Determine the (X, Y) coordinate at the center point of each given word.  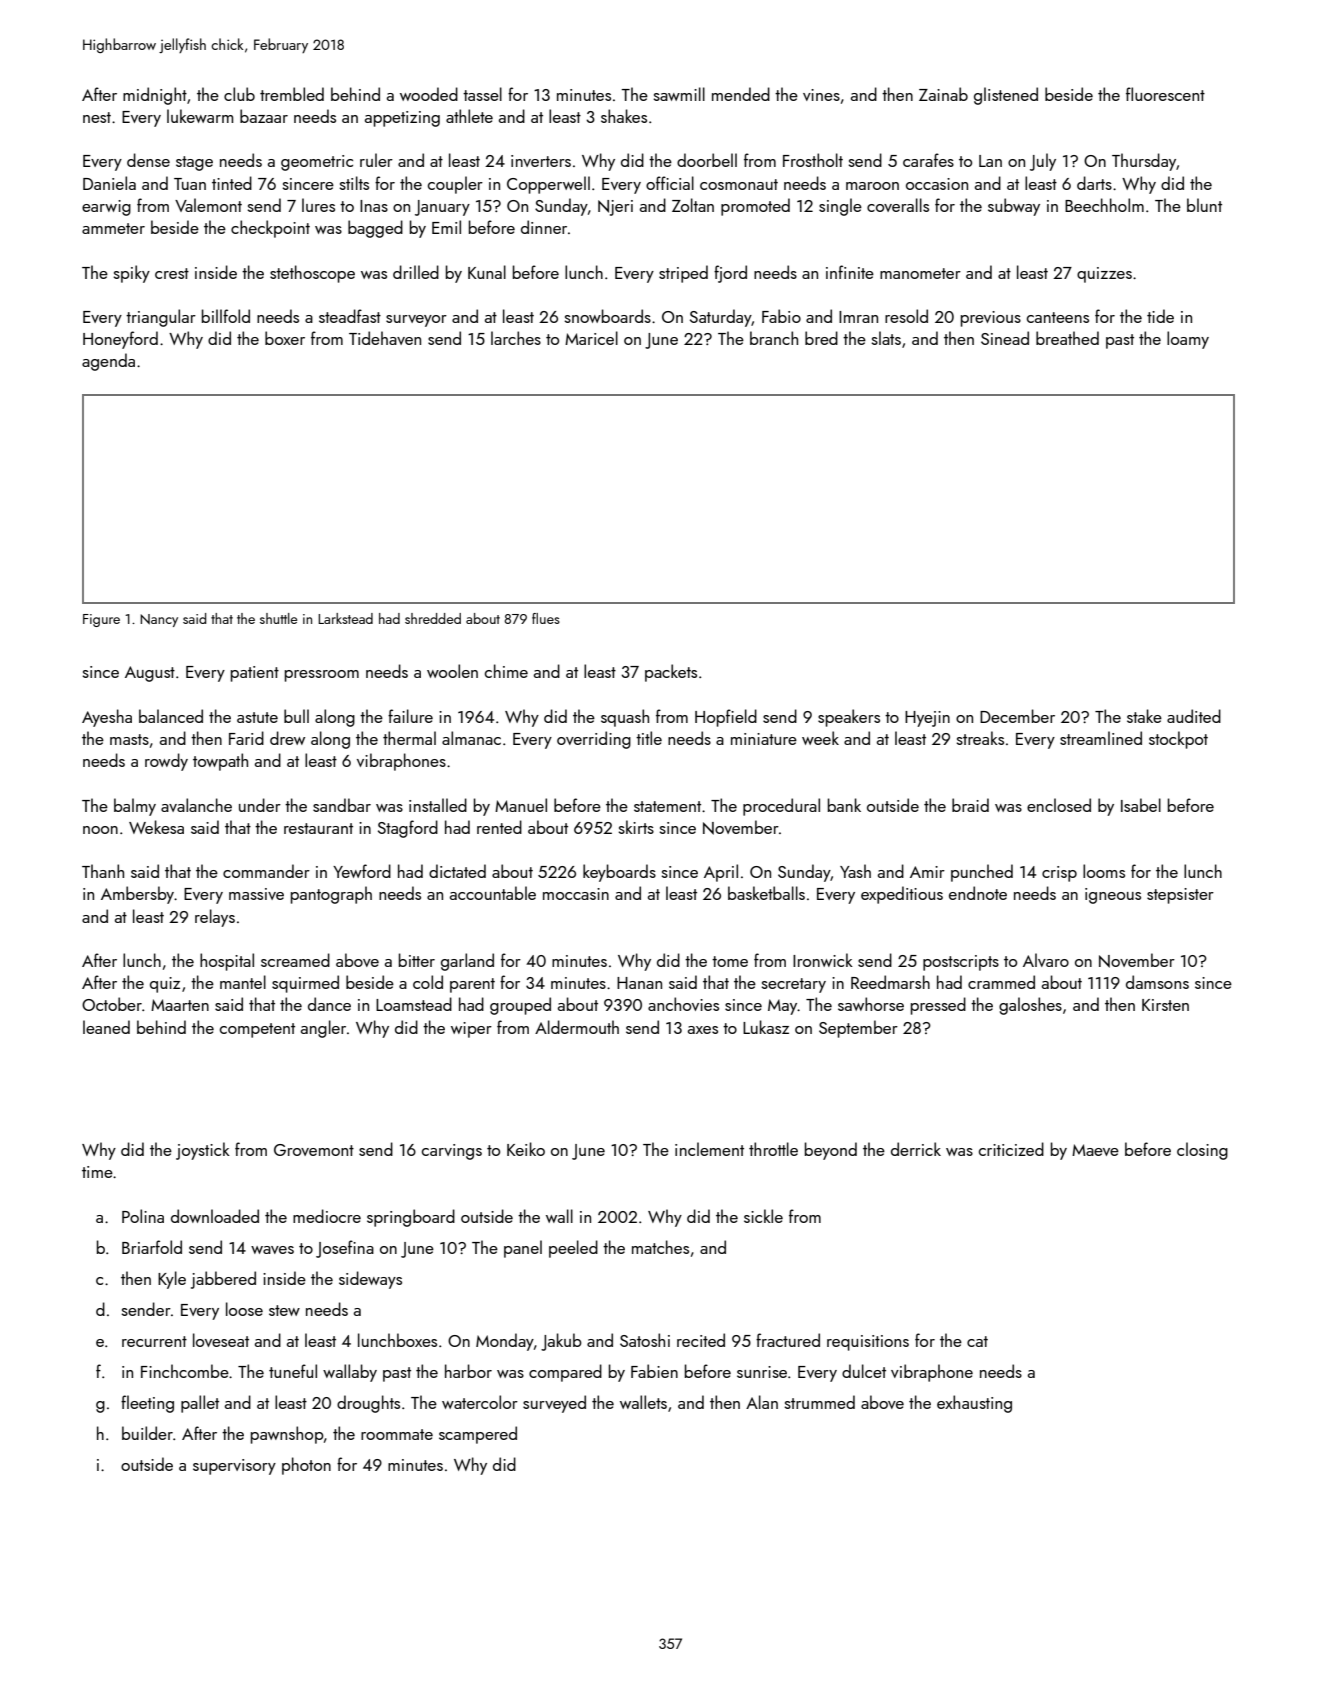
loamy (1188, 340)
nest (97, 117)
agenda (108, 362)
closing (1202, 1151)
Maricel (591, 338)
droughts (368, 1404)
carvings (452, 1152)
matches (660, 1247)
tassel (482, 94)
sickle (763, 1216)
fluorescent (1165, 94)
